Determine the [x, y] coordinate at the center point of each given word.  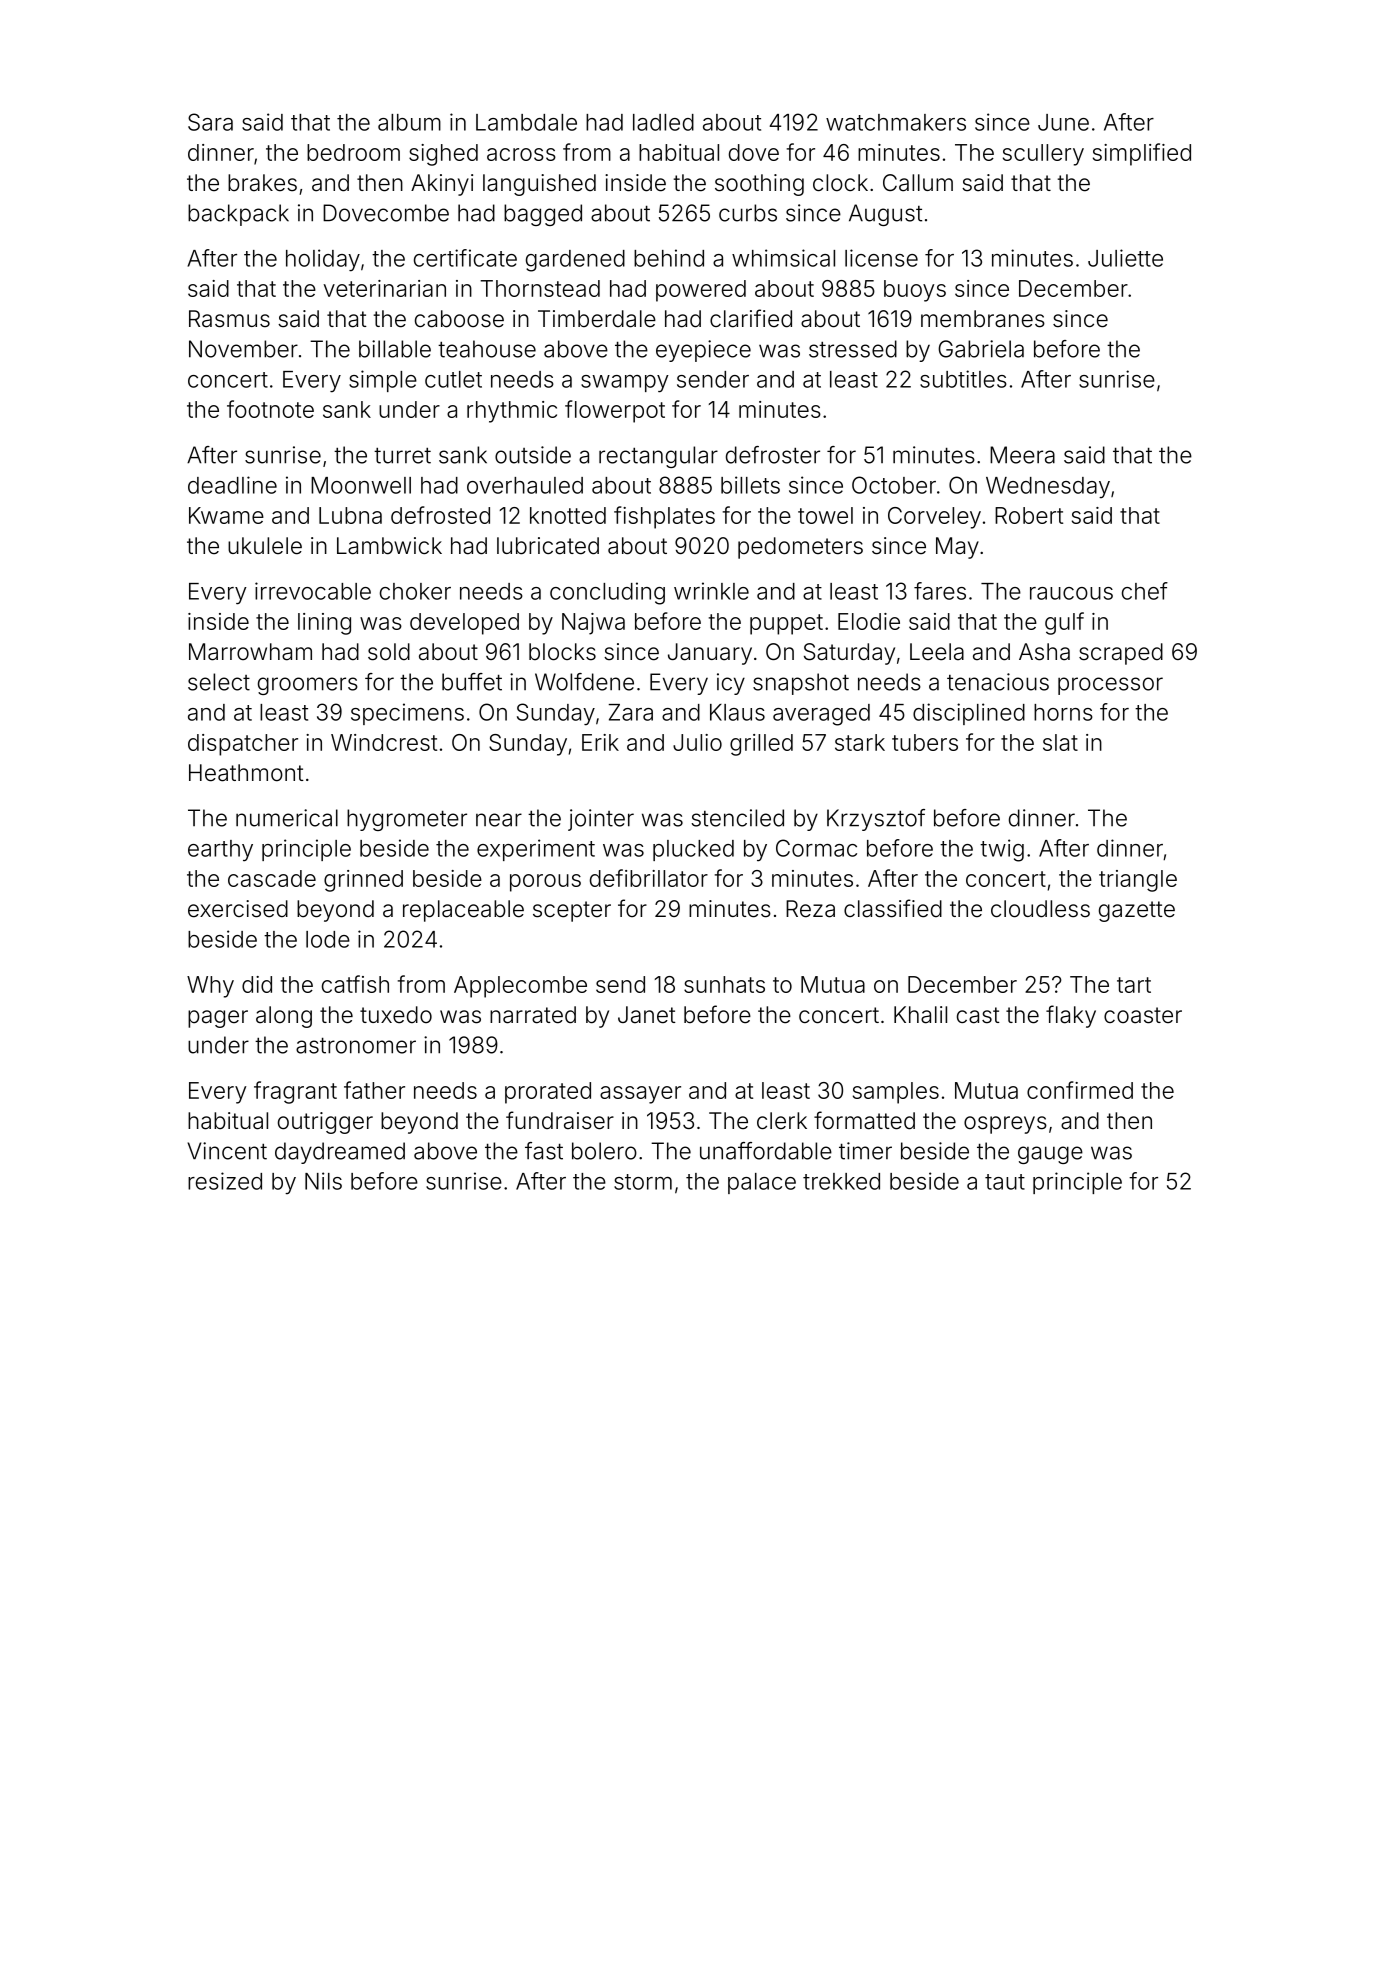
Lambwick [389, 546]
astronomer [356, 1046]
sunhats [724, 984]
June [1063, 122]
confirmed [1080, 1090]
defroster [773, 455]
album [409, 122]
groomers [308, 686]
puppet [786, 624]
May [957, 548]
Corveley [934, 518]
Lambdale [526, 122]
